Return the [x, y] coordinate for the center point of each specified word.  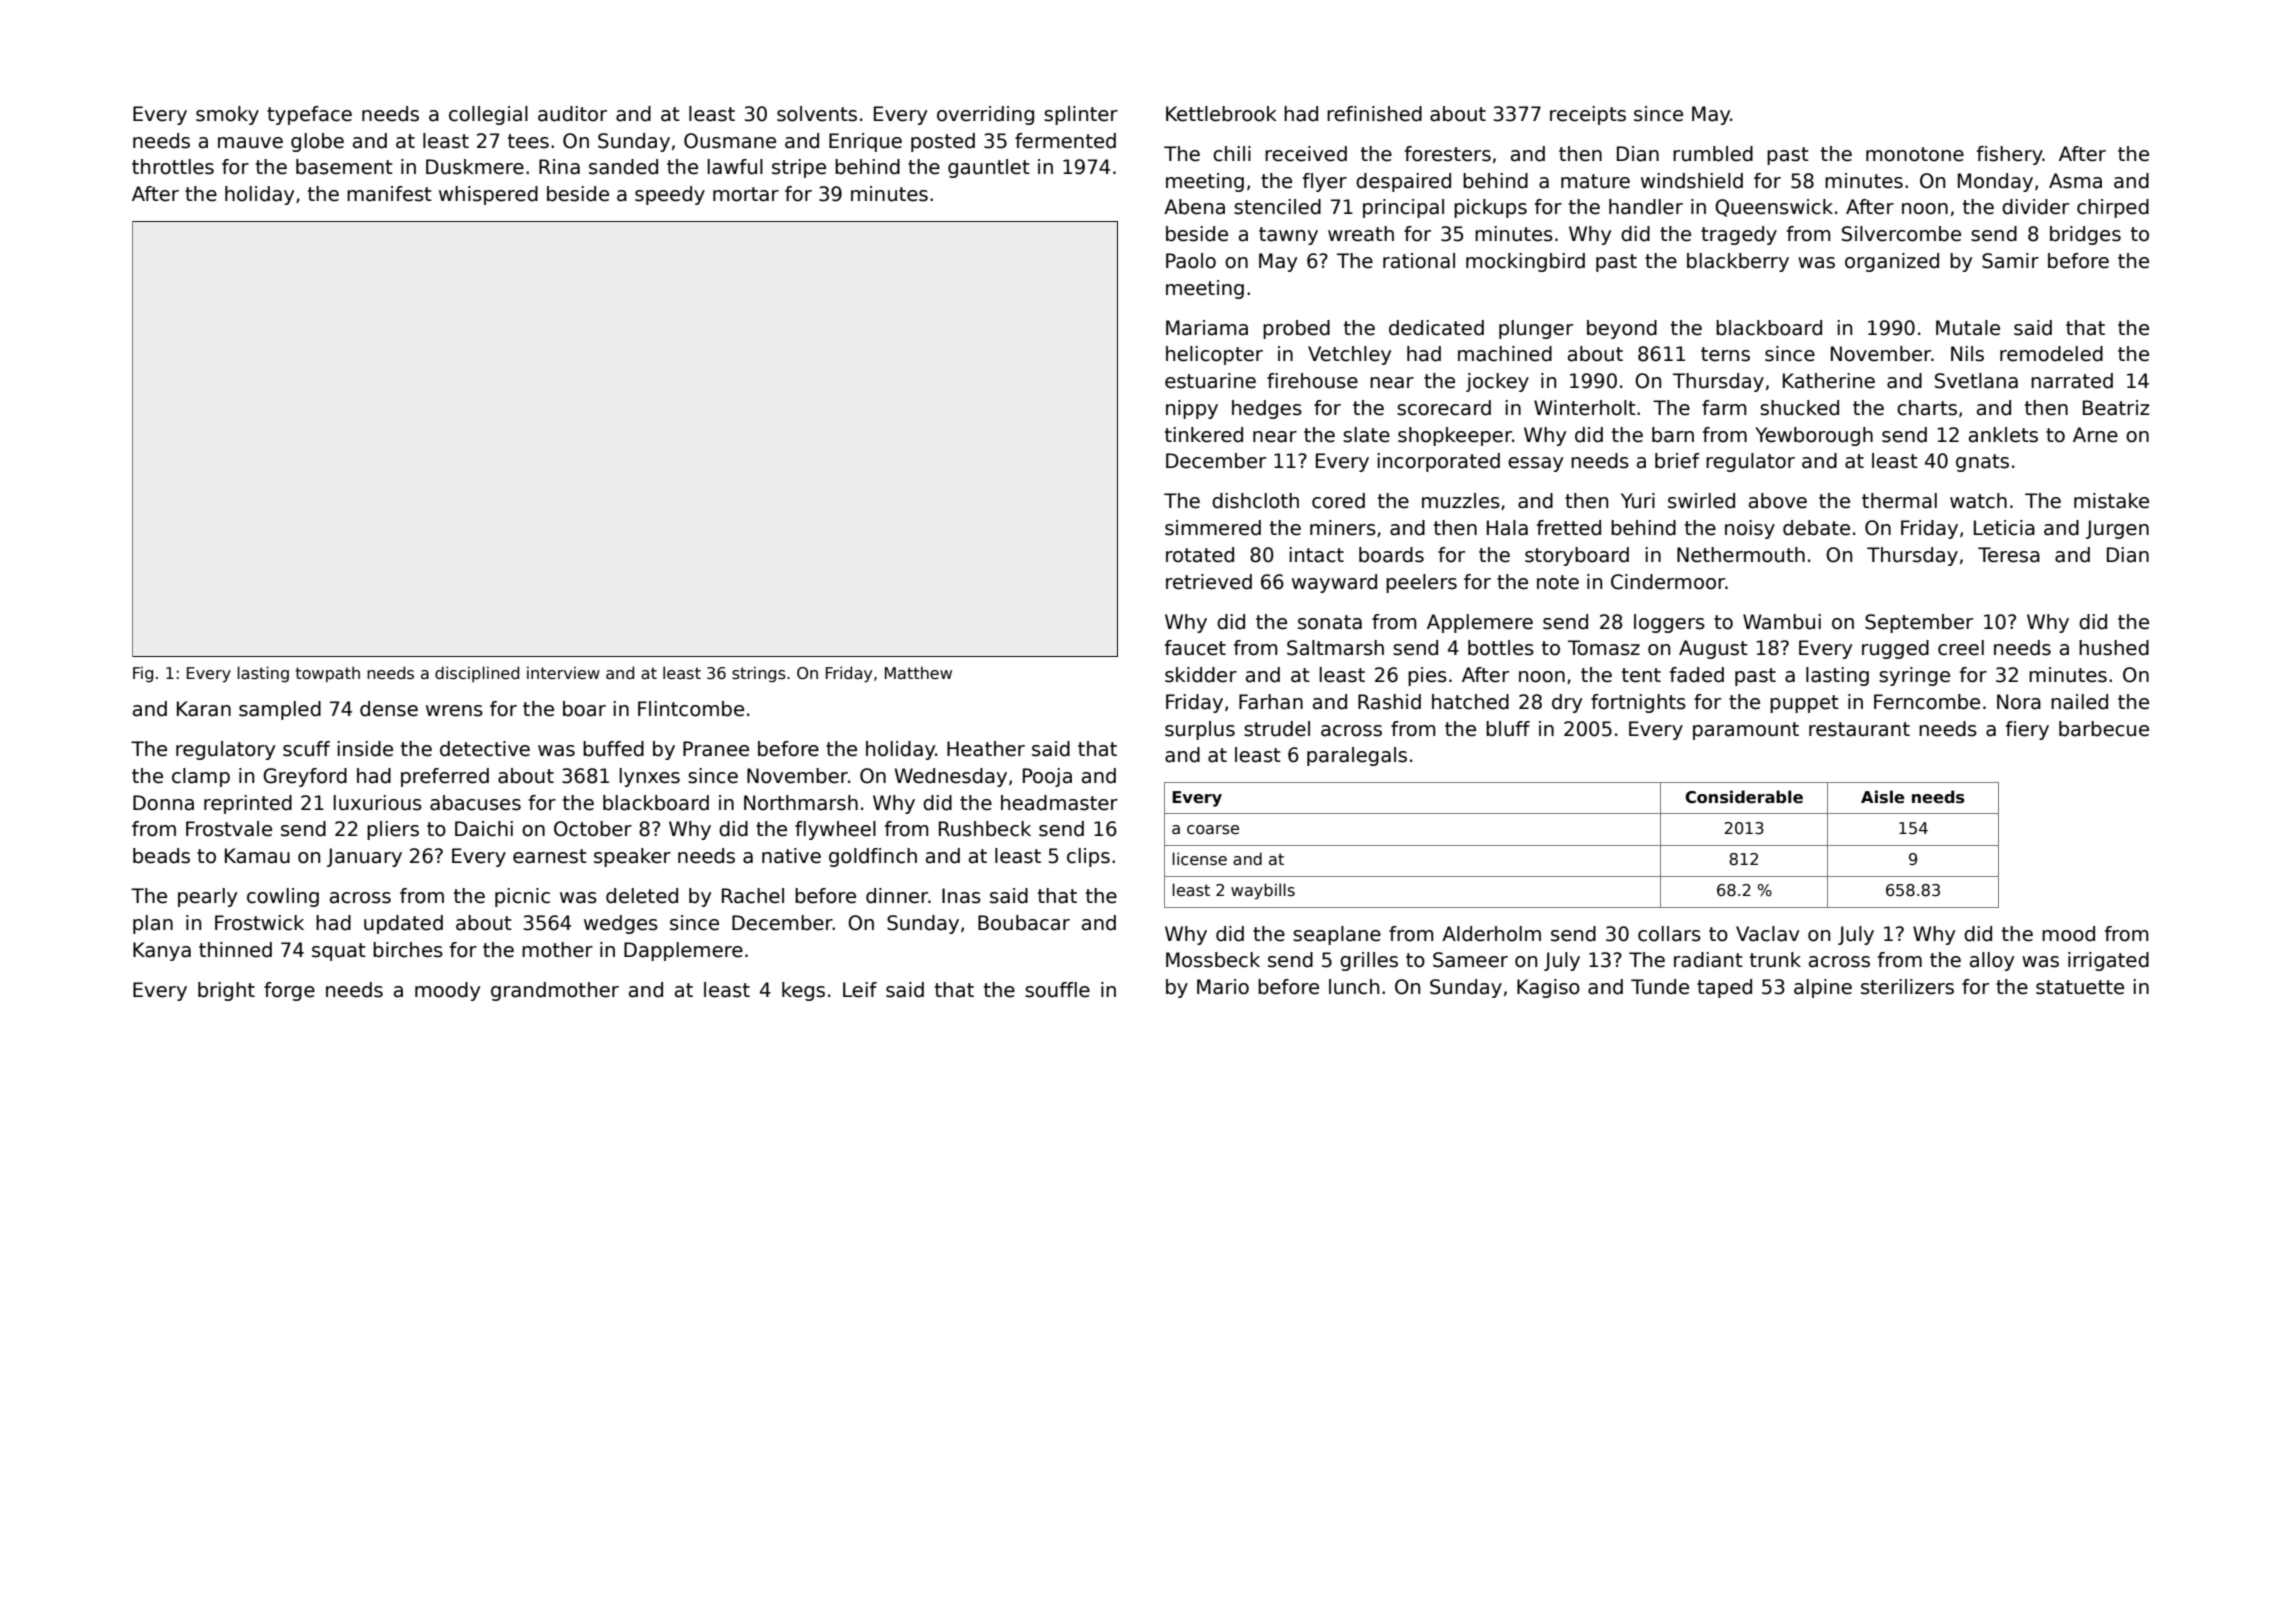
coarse [1213, 830]
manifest [389, 194]
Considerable [1744, 797]
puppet [1804, 704]
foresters [1448, 154]
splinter [1081, 115]
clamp [201, 777]
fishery [2010, 155]
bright [226, 991]
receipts [1588, 115]
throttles [173, 167]
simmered [1213, 528]
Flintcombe [691, 709]
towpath [327, 674]
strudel [1277, 729]
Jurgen [2117, 529]
